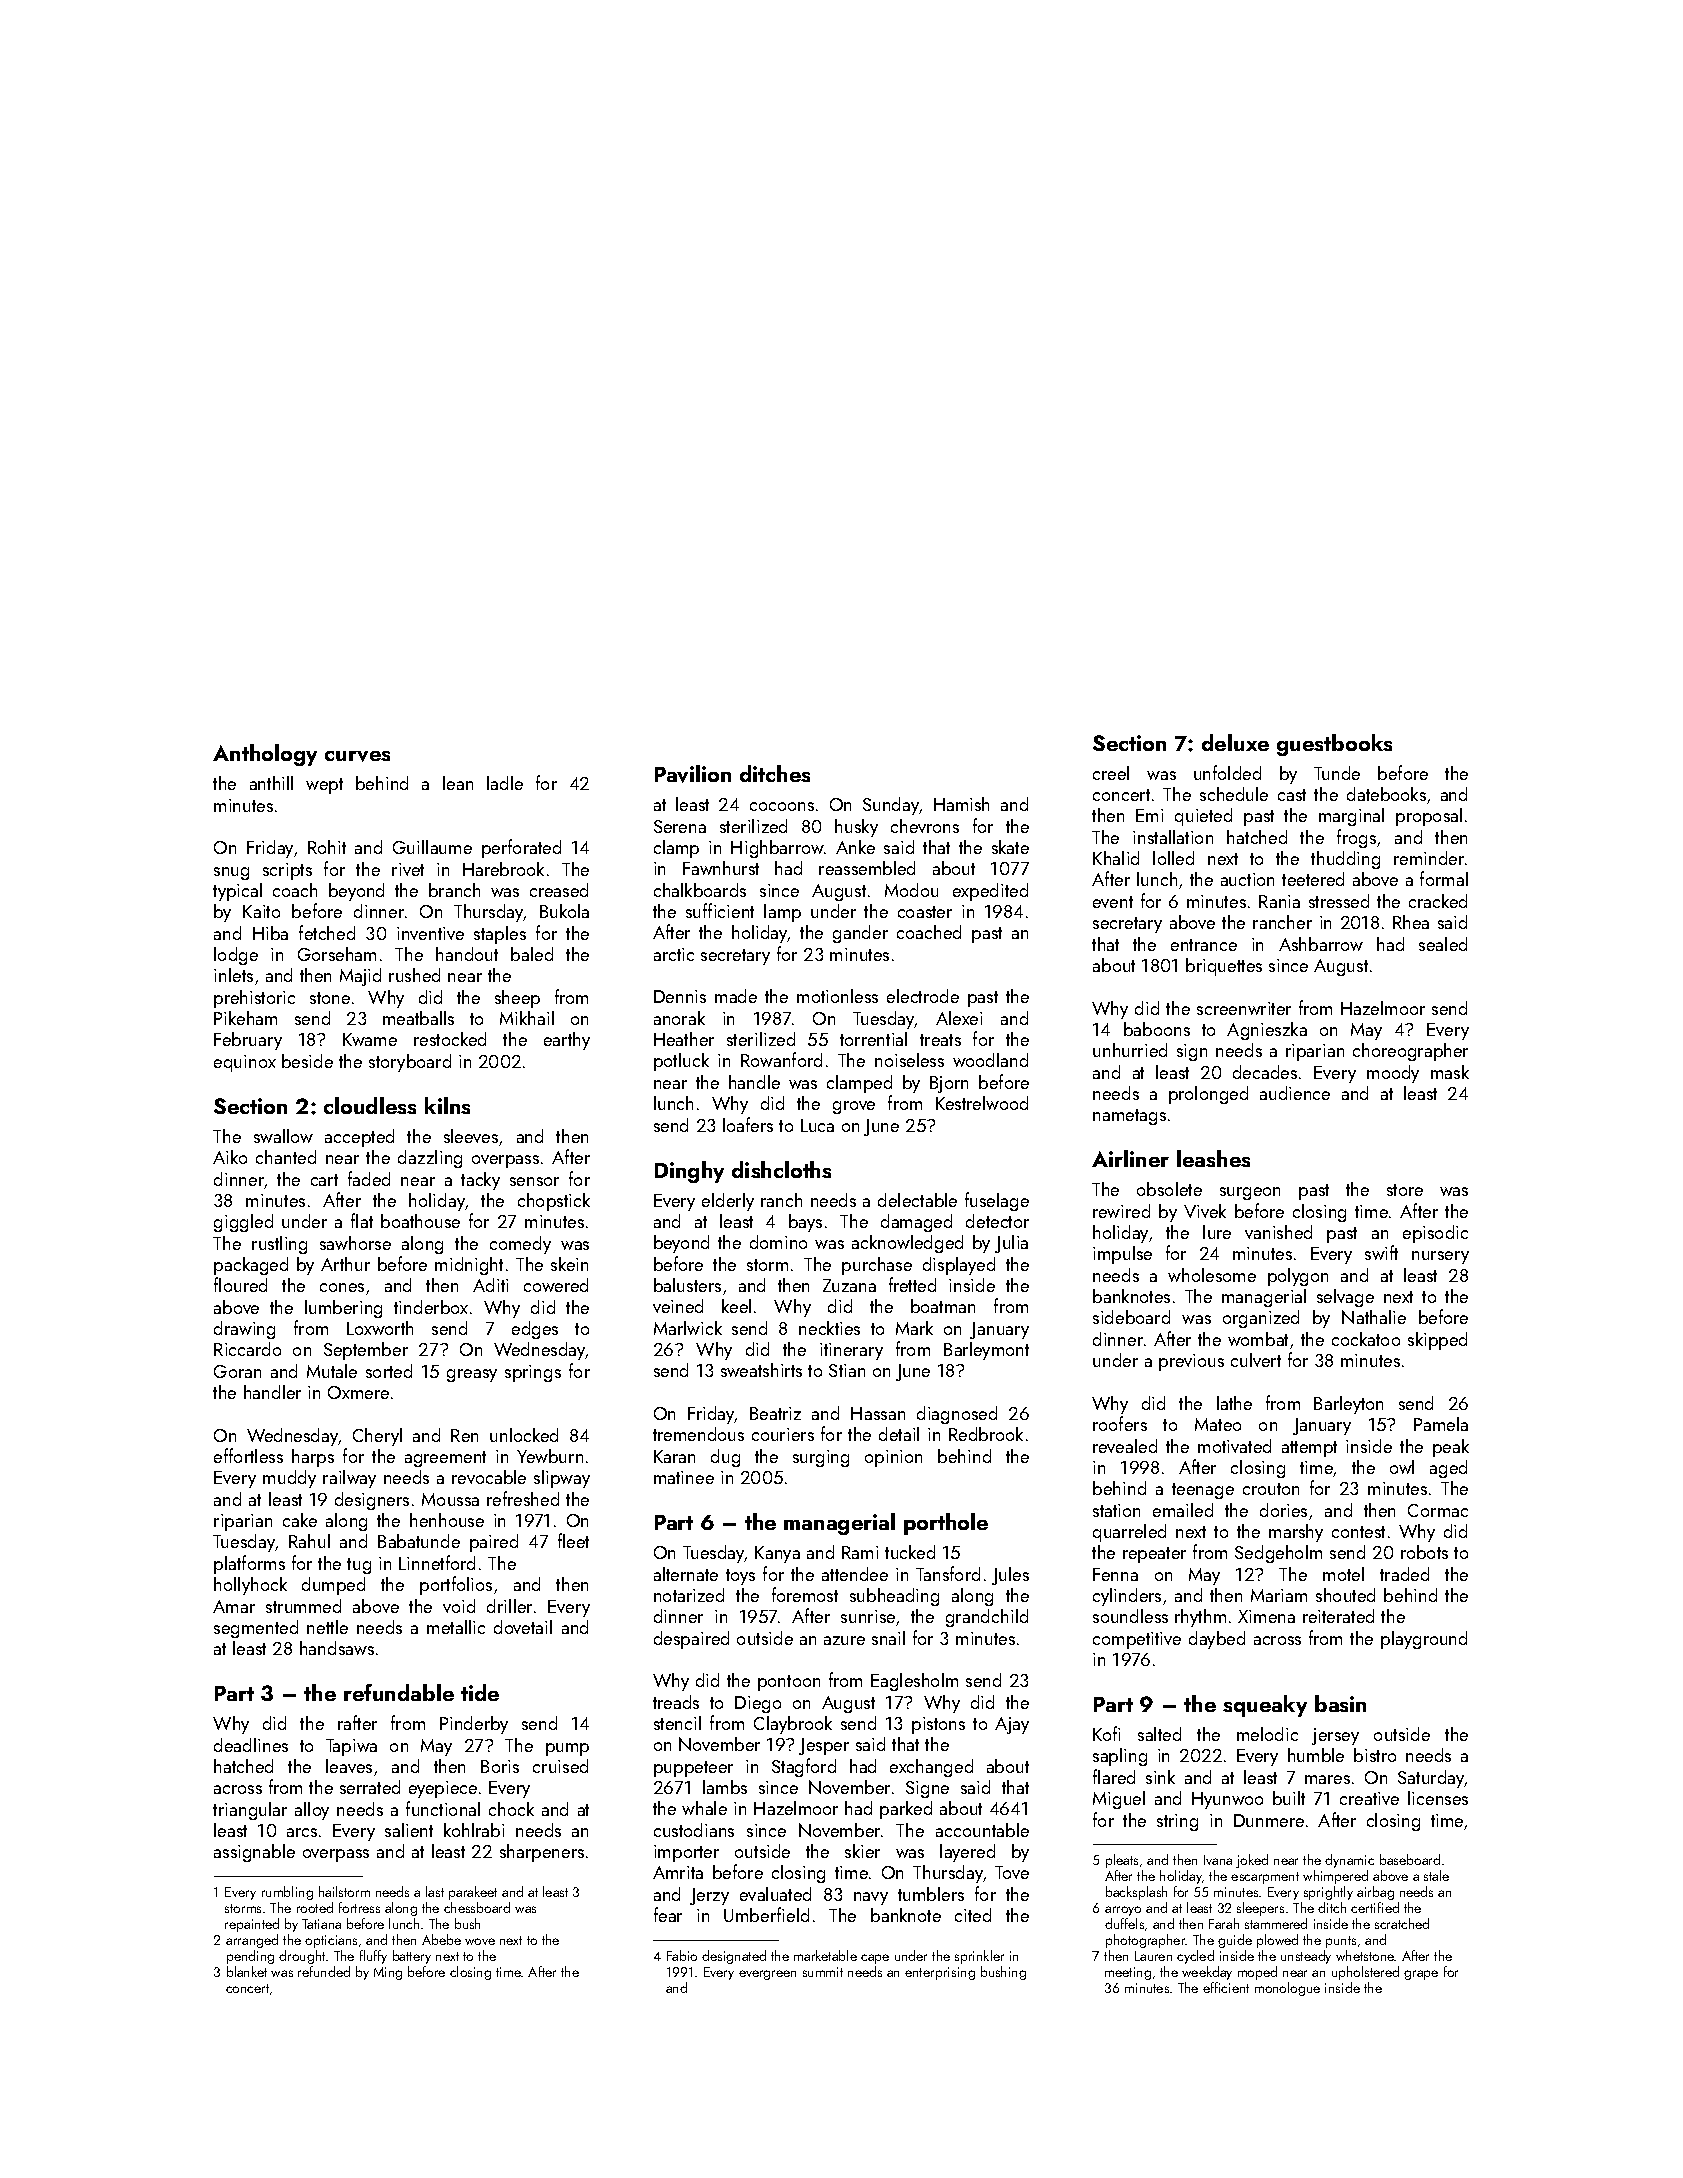  I want to click on skipped, so click(1437, 1341).
